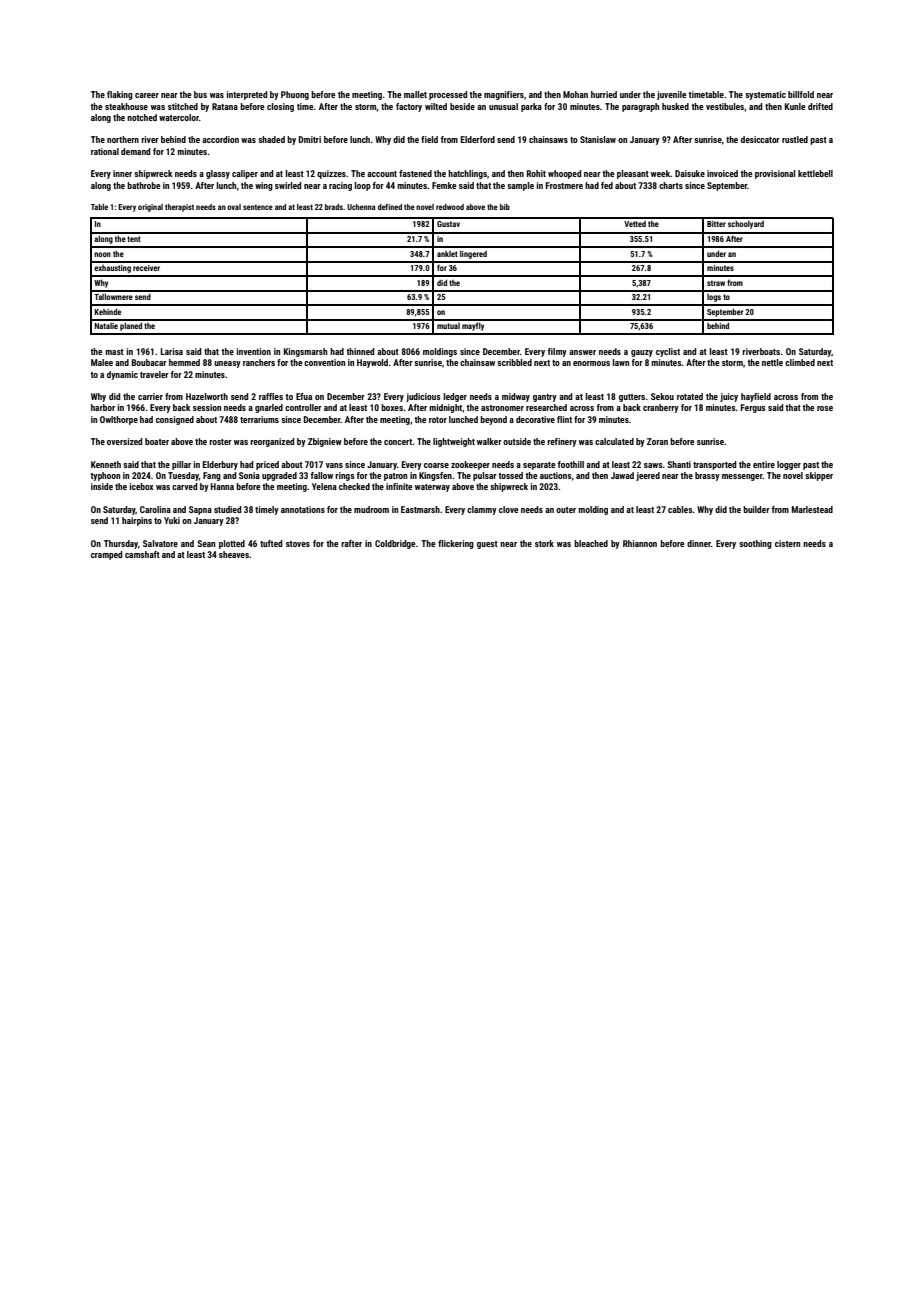 Image resolution: width=924 pixels, height=1308 pixels. I want to click on noon, so click(102, 254).
